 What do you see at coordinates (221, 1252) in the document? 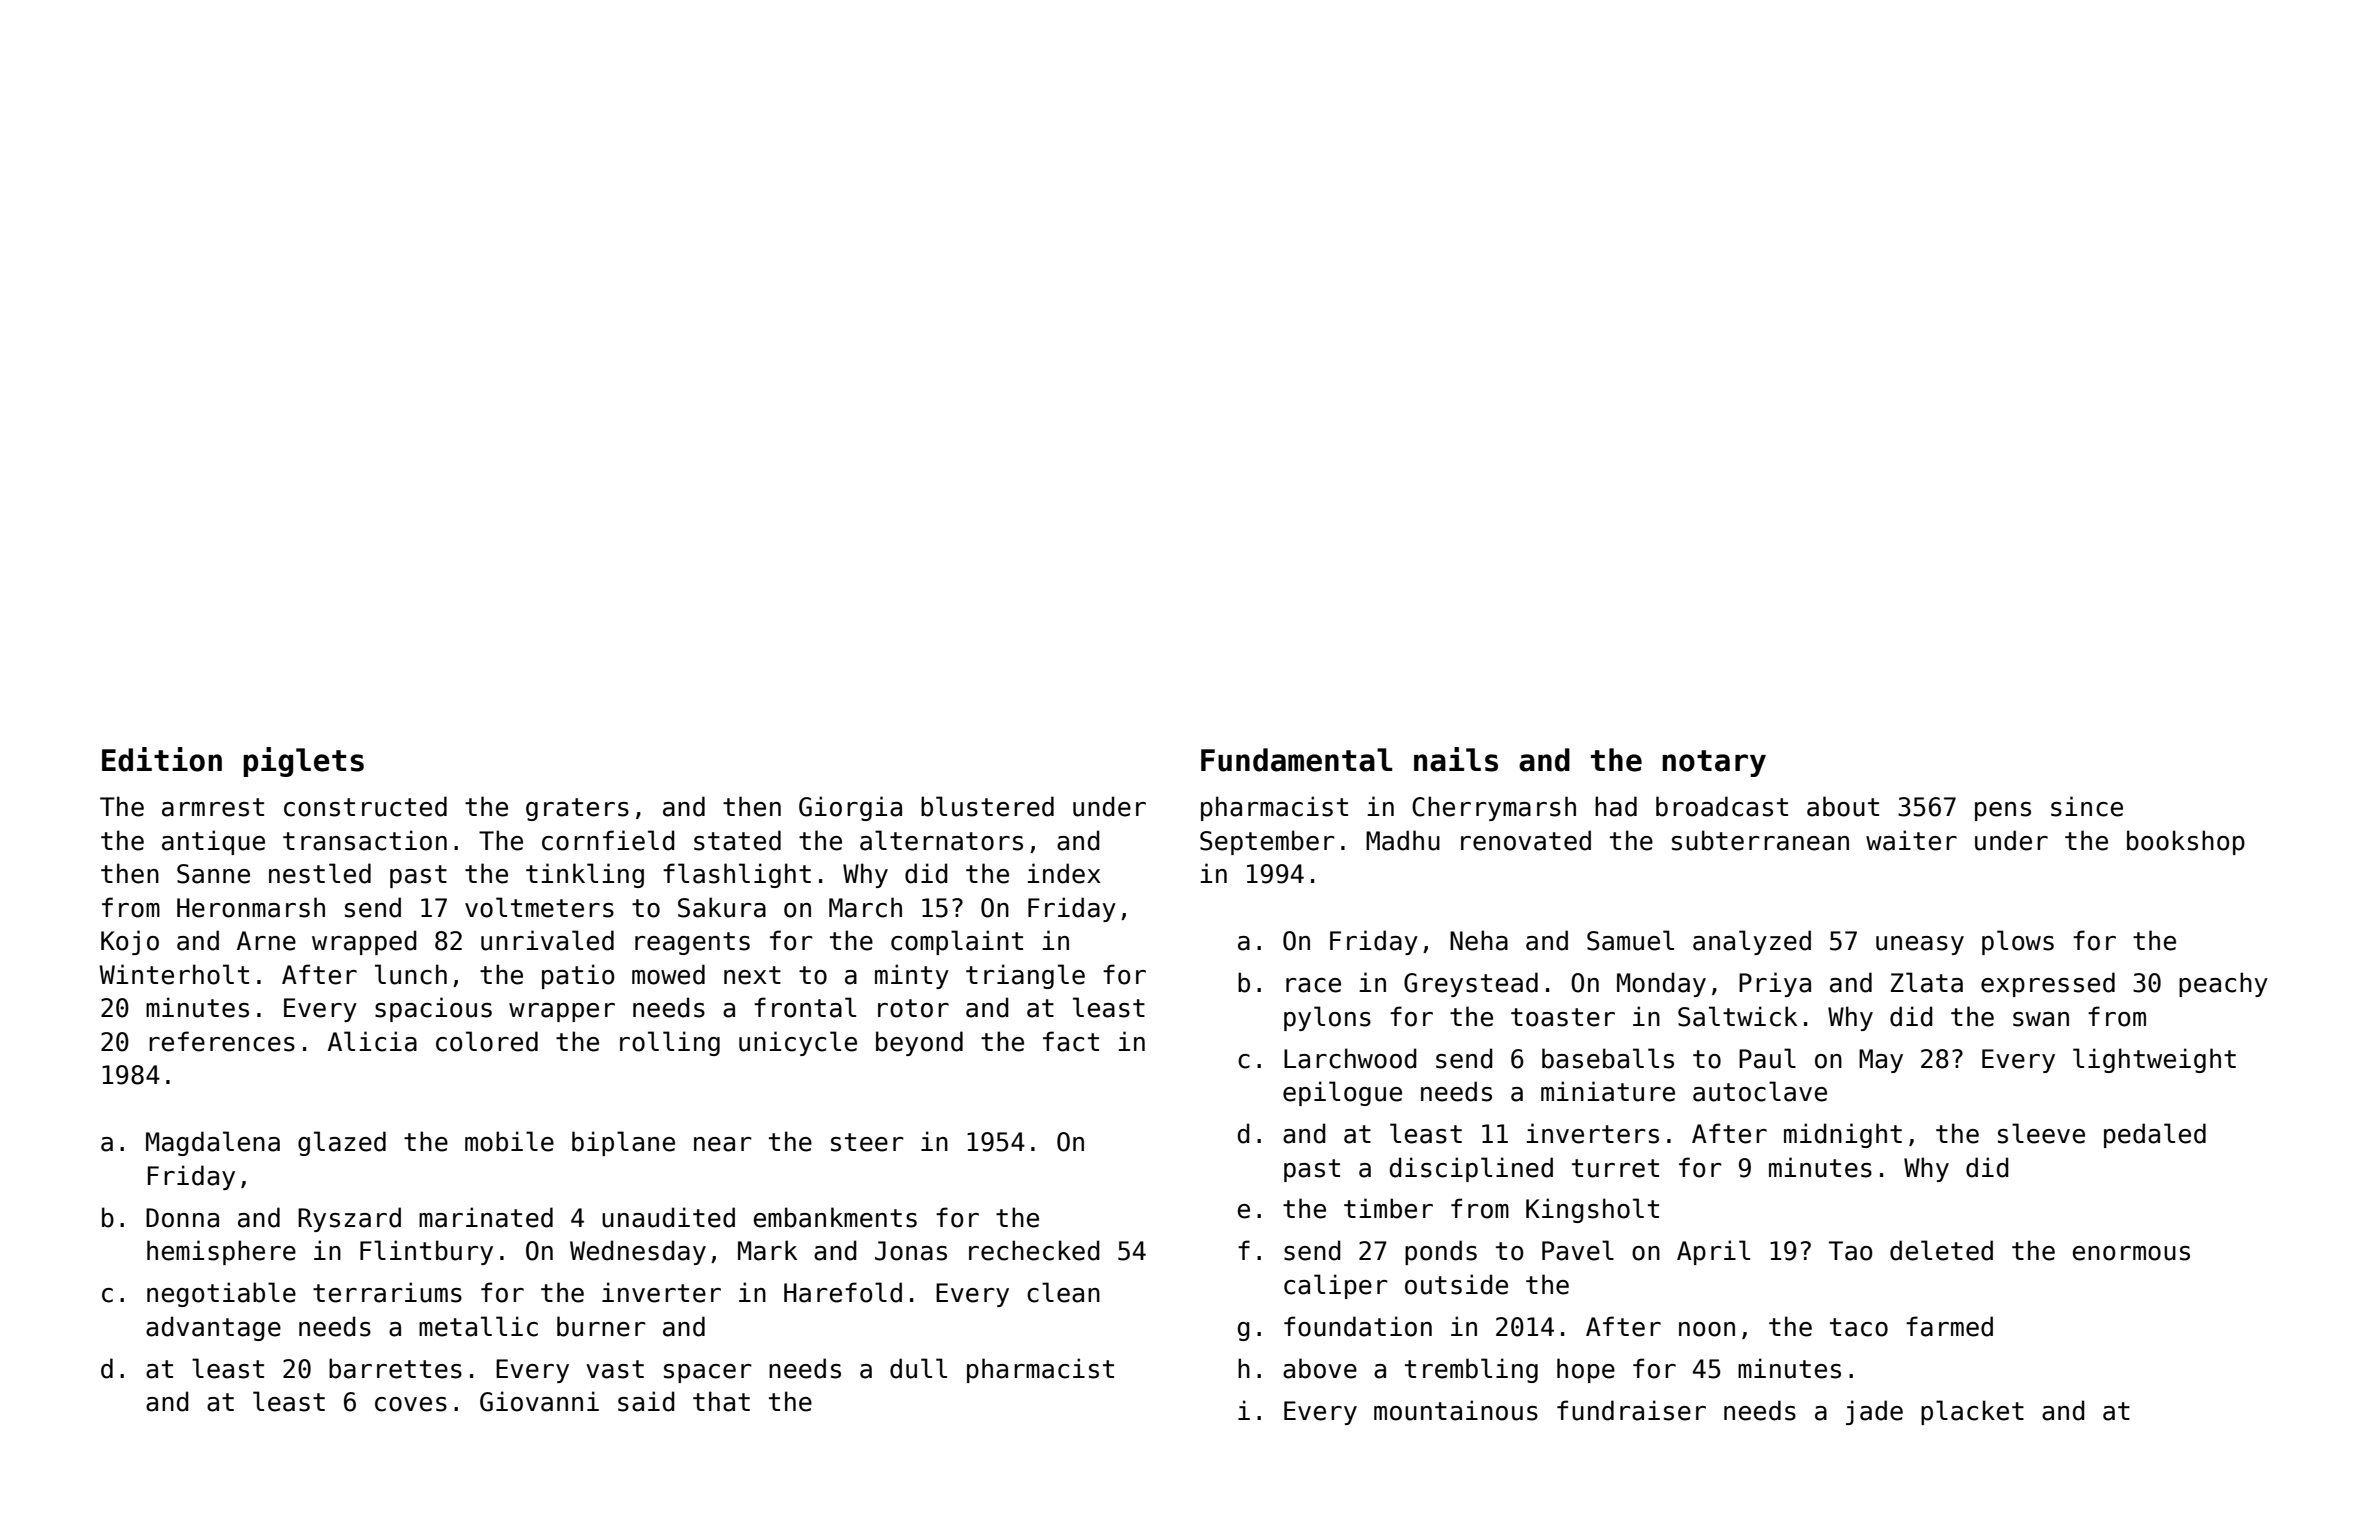
I see `hemisphere` at bounding box center [221, 1252].
